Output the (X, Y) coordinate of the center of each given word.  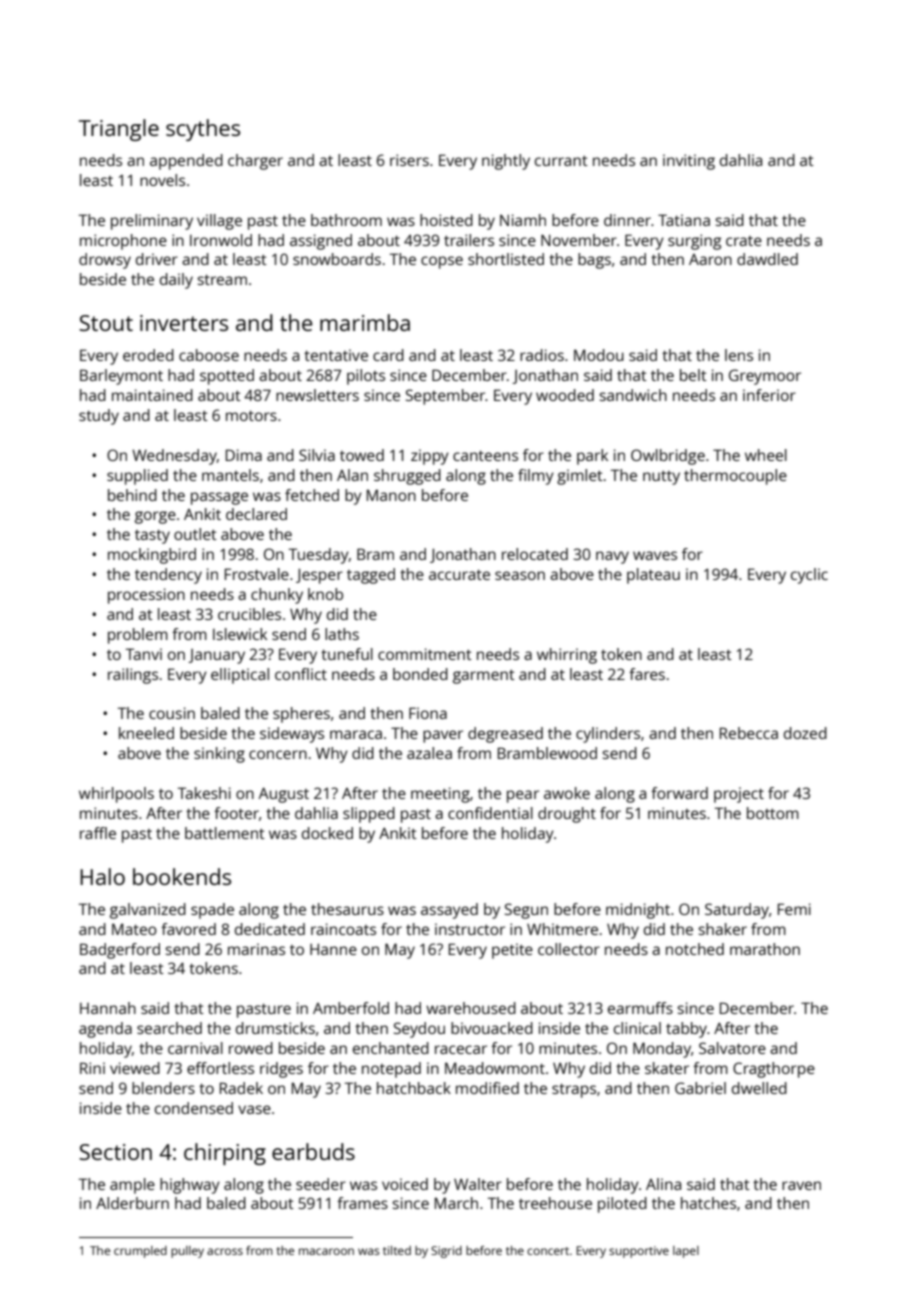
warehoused (471, 1008)
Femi (794, 909)
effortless (220, 1068)
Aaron (710, 259)
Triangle (119, 130)
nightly (506, 162)
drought (567, 815)
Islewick (240, 634)
